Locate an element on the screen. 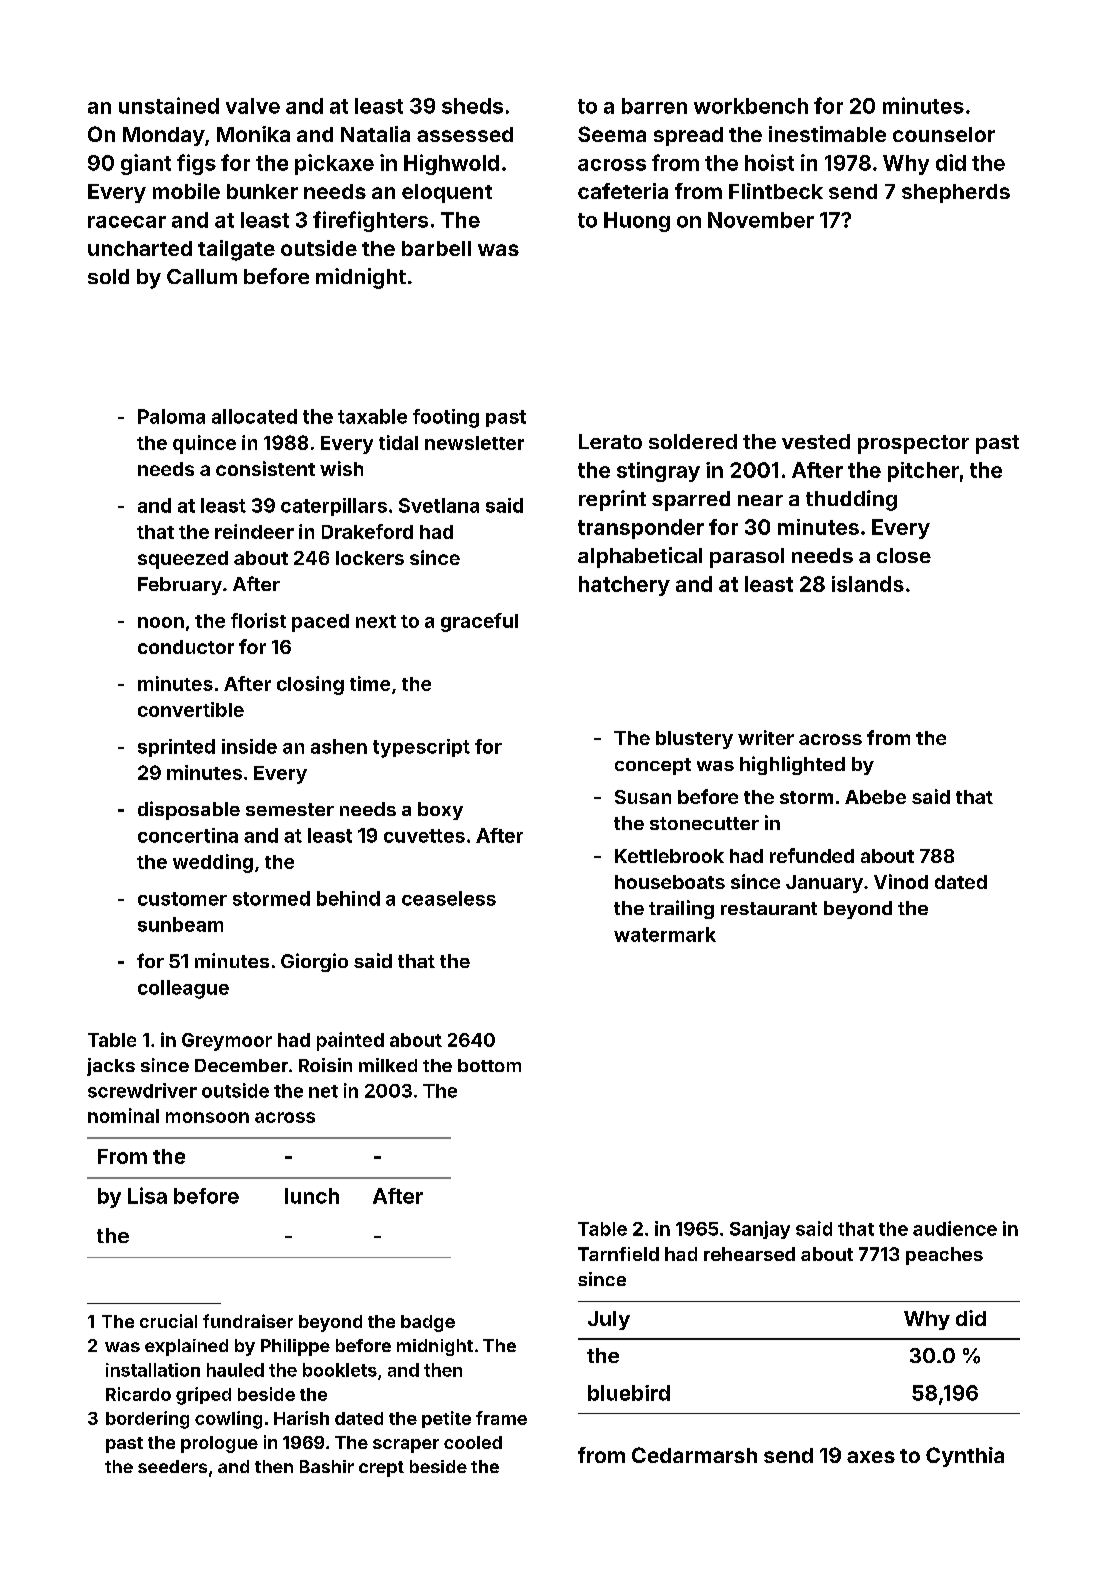  thudding is located at coordinates (851, 500).
